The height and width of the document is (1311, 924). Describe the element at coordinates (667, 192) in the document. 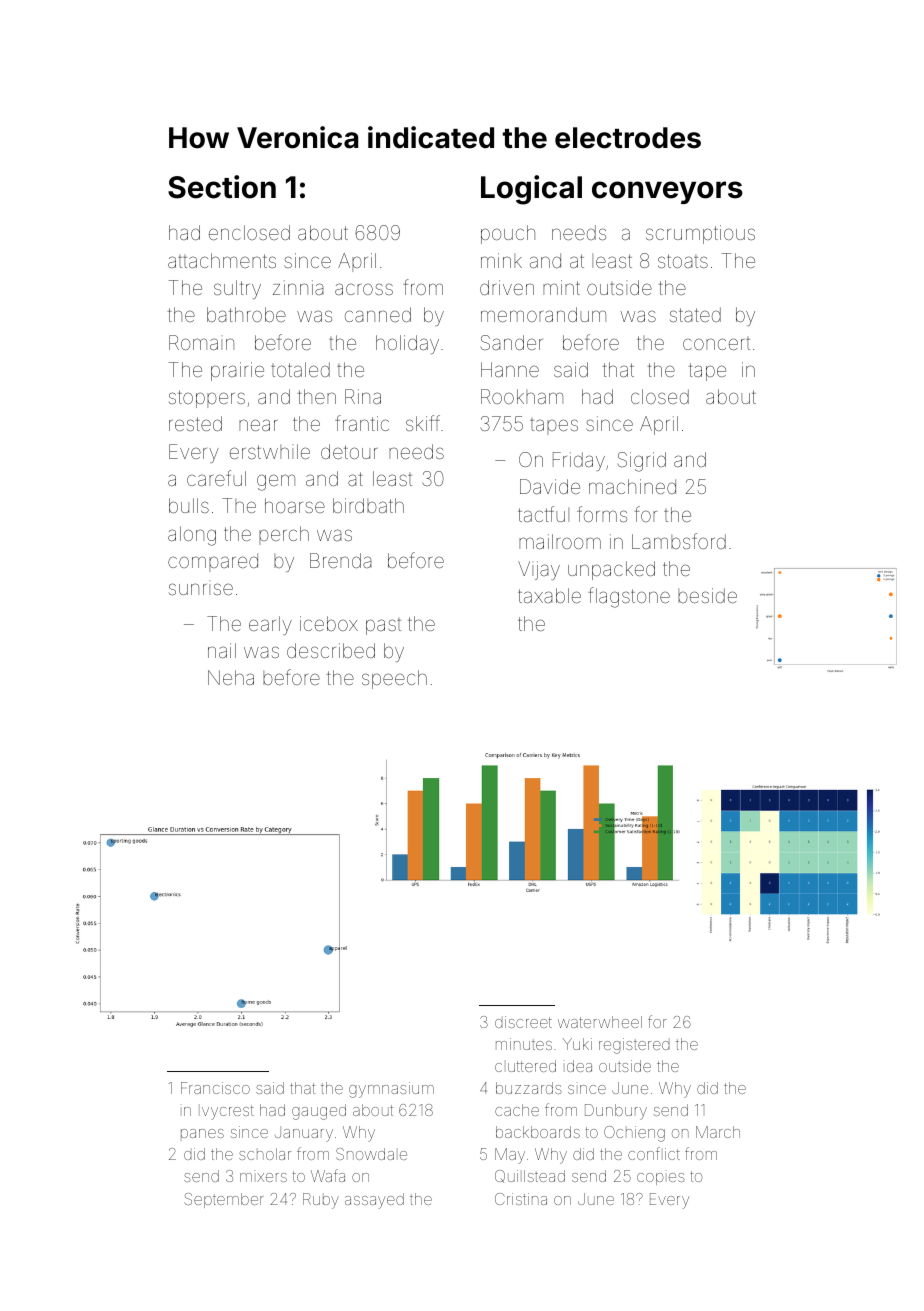

I see `conveyors` at that location.
